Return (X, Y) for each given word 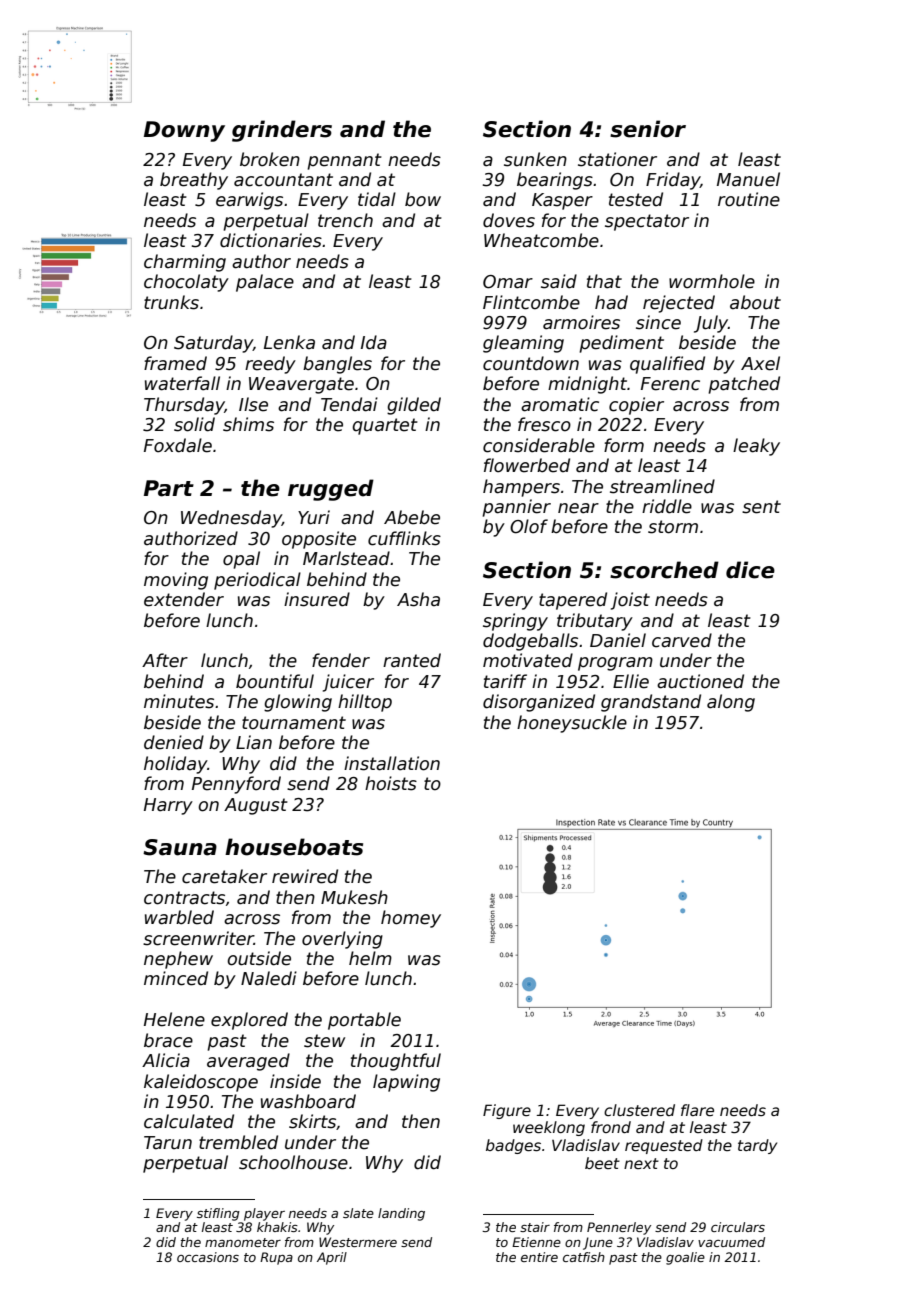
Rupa (276, 1258)
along (731, 703)
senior (648, 129)
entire (539, 1257)
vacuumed (731, 1242)
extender (184, 599)
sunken (535, 159)
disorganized (539, 703)
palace (265, 283)
